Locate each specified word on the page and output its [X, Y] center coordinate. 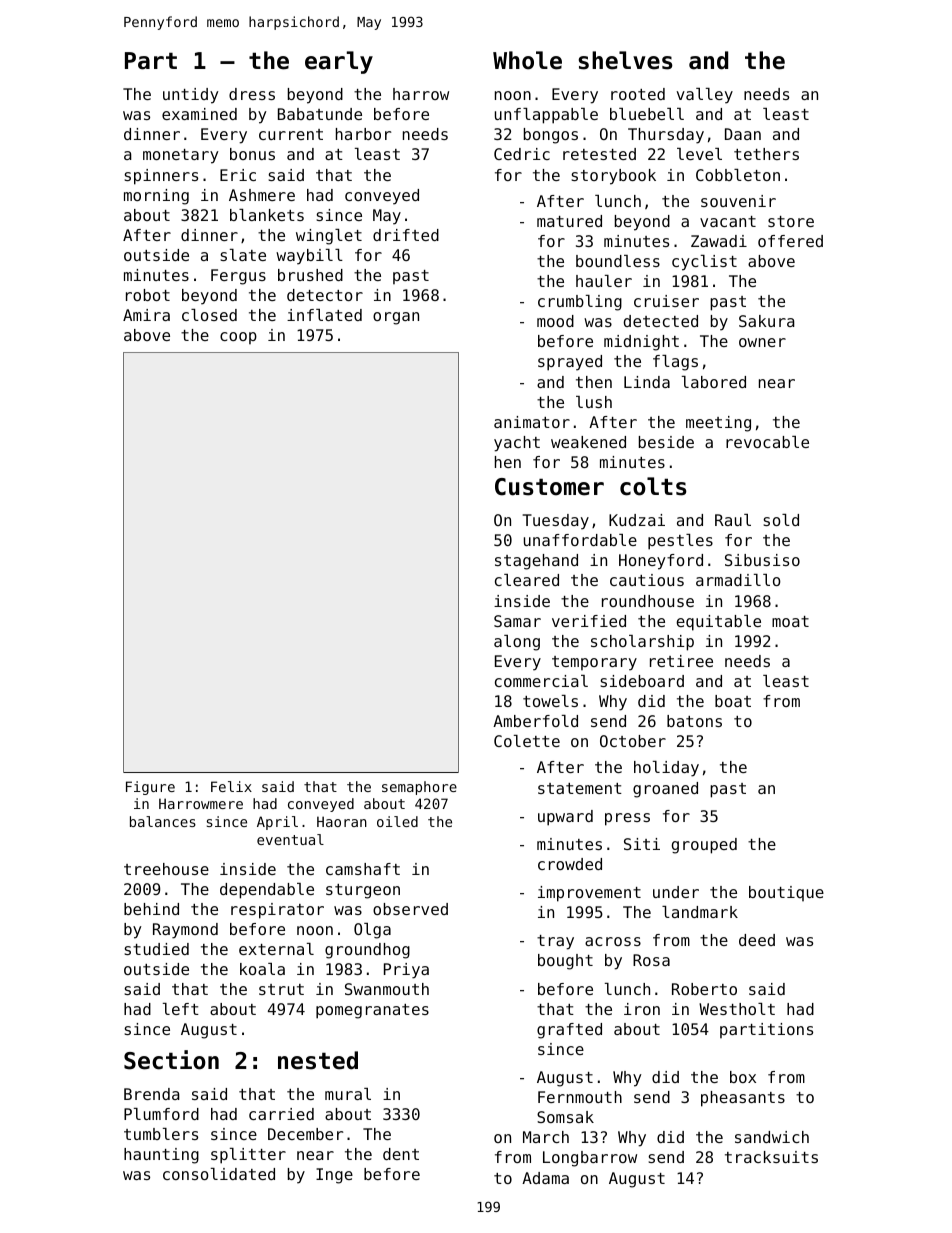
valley [705, 96]
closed [209, 315]
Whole [527, 60]
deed [757, 940]
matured [569, 221]
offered [790, 241]
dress [252, 94]
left [181, 1009]
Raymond [185, 931]
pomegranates [372, 1011]
